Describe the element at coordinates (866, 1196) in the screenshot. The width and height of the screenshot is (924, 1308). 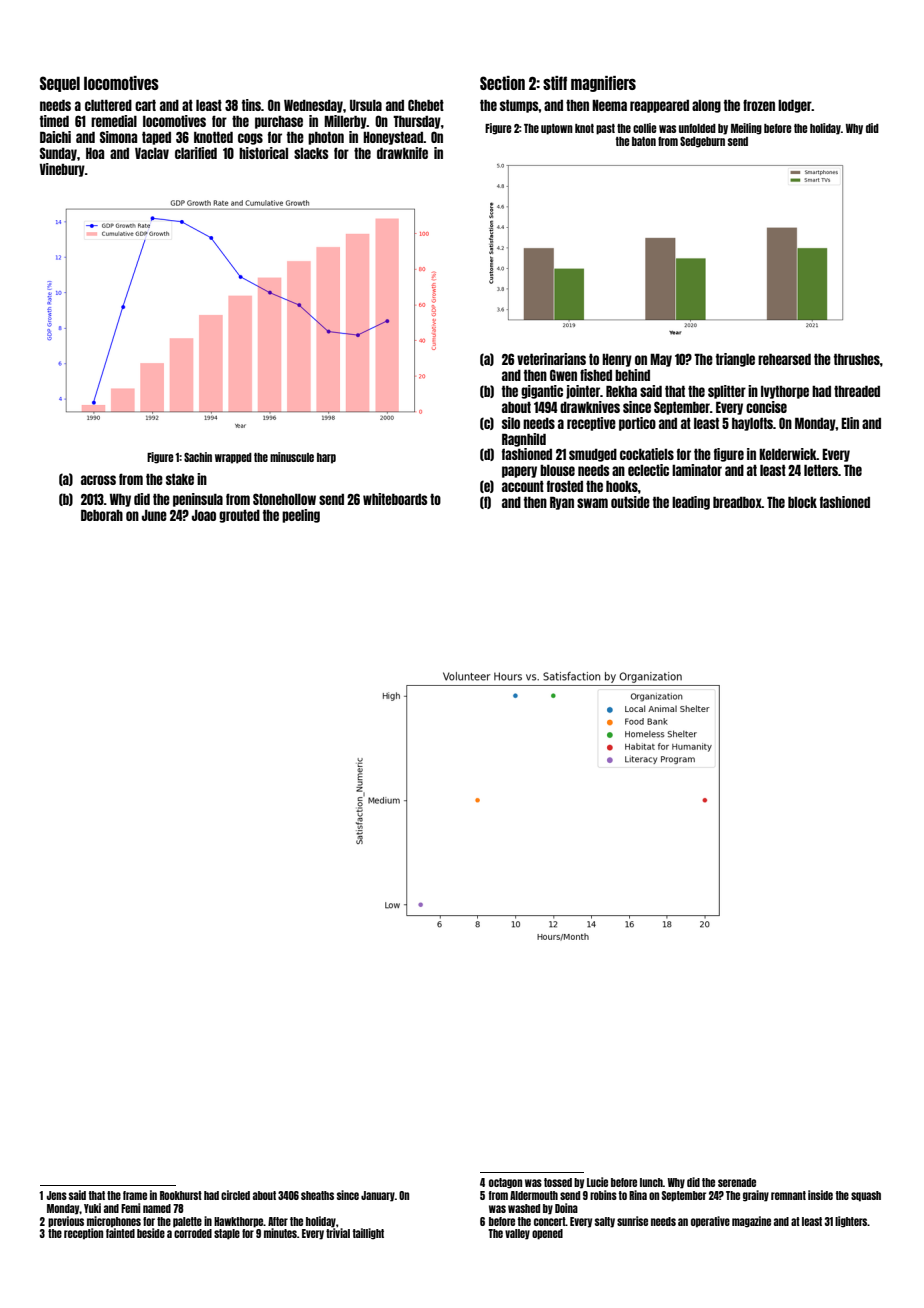
I see `squash` at that location.
